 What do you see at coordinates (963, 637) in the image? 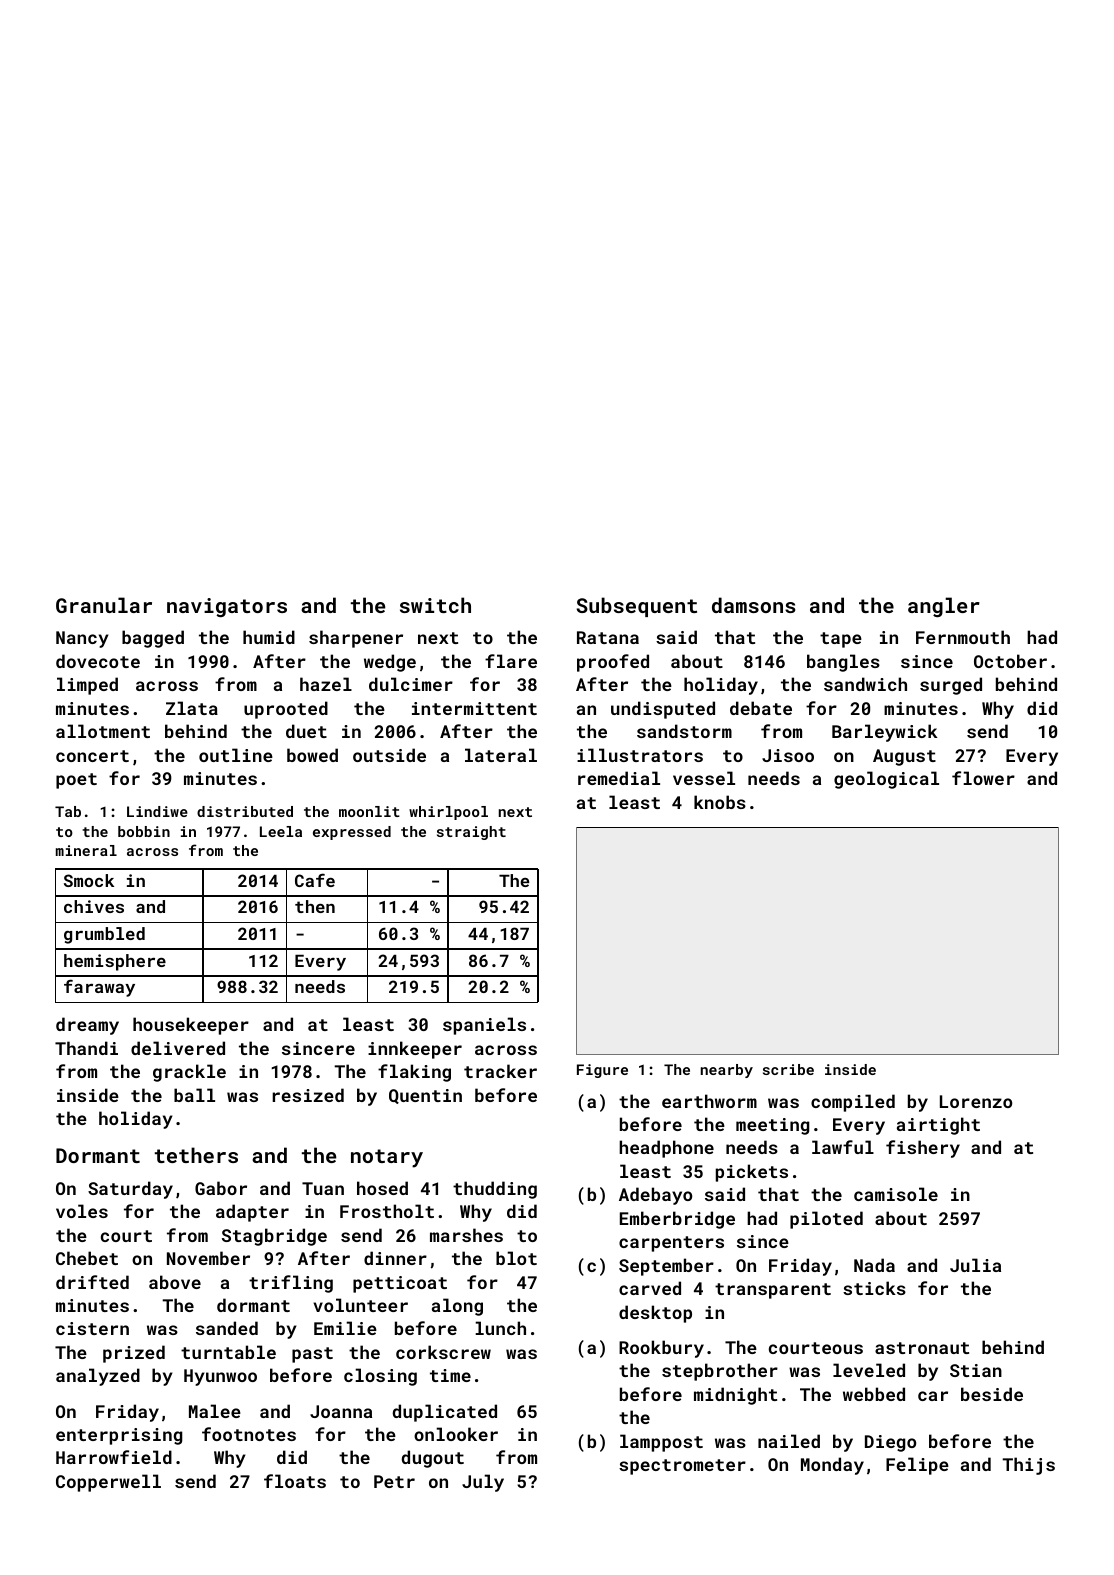
I see `Fernmouth` at bounding box center [963, 637].
